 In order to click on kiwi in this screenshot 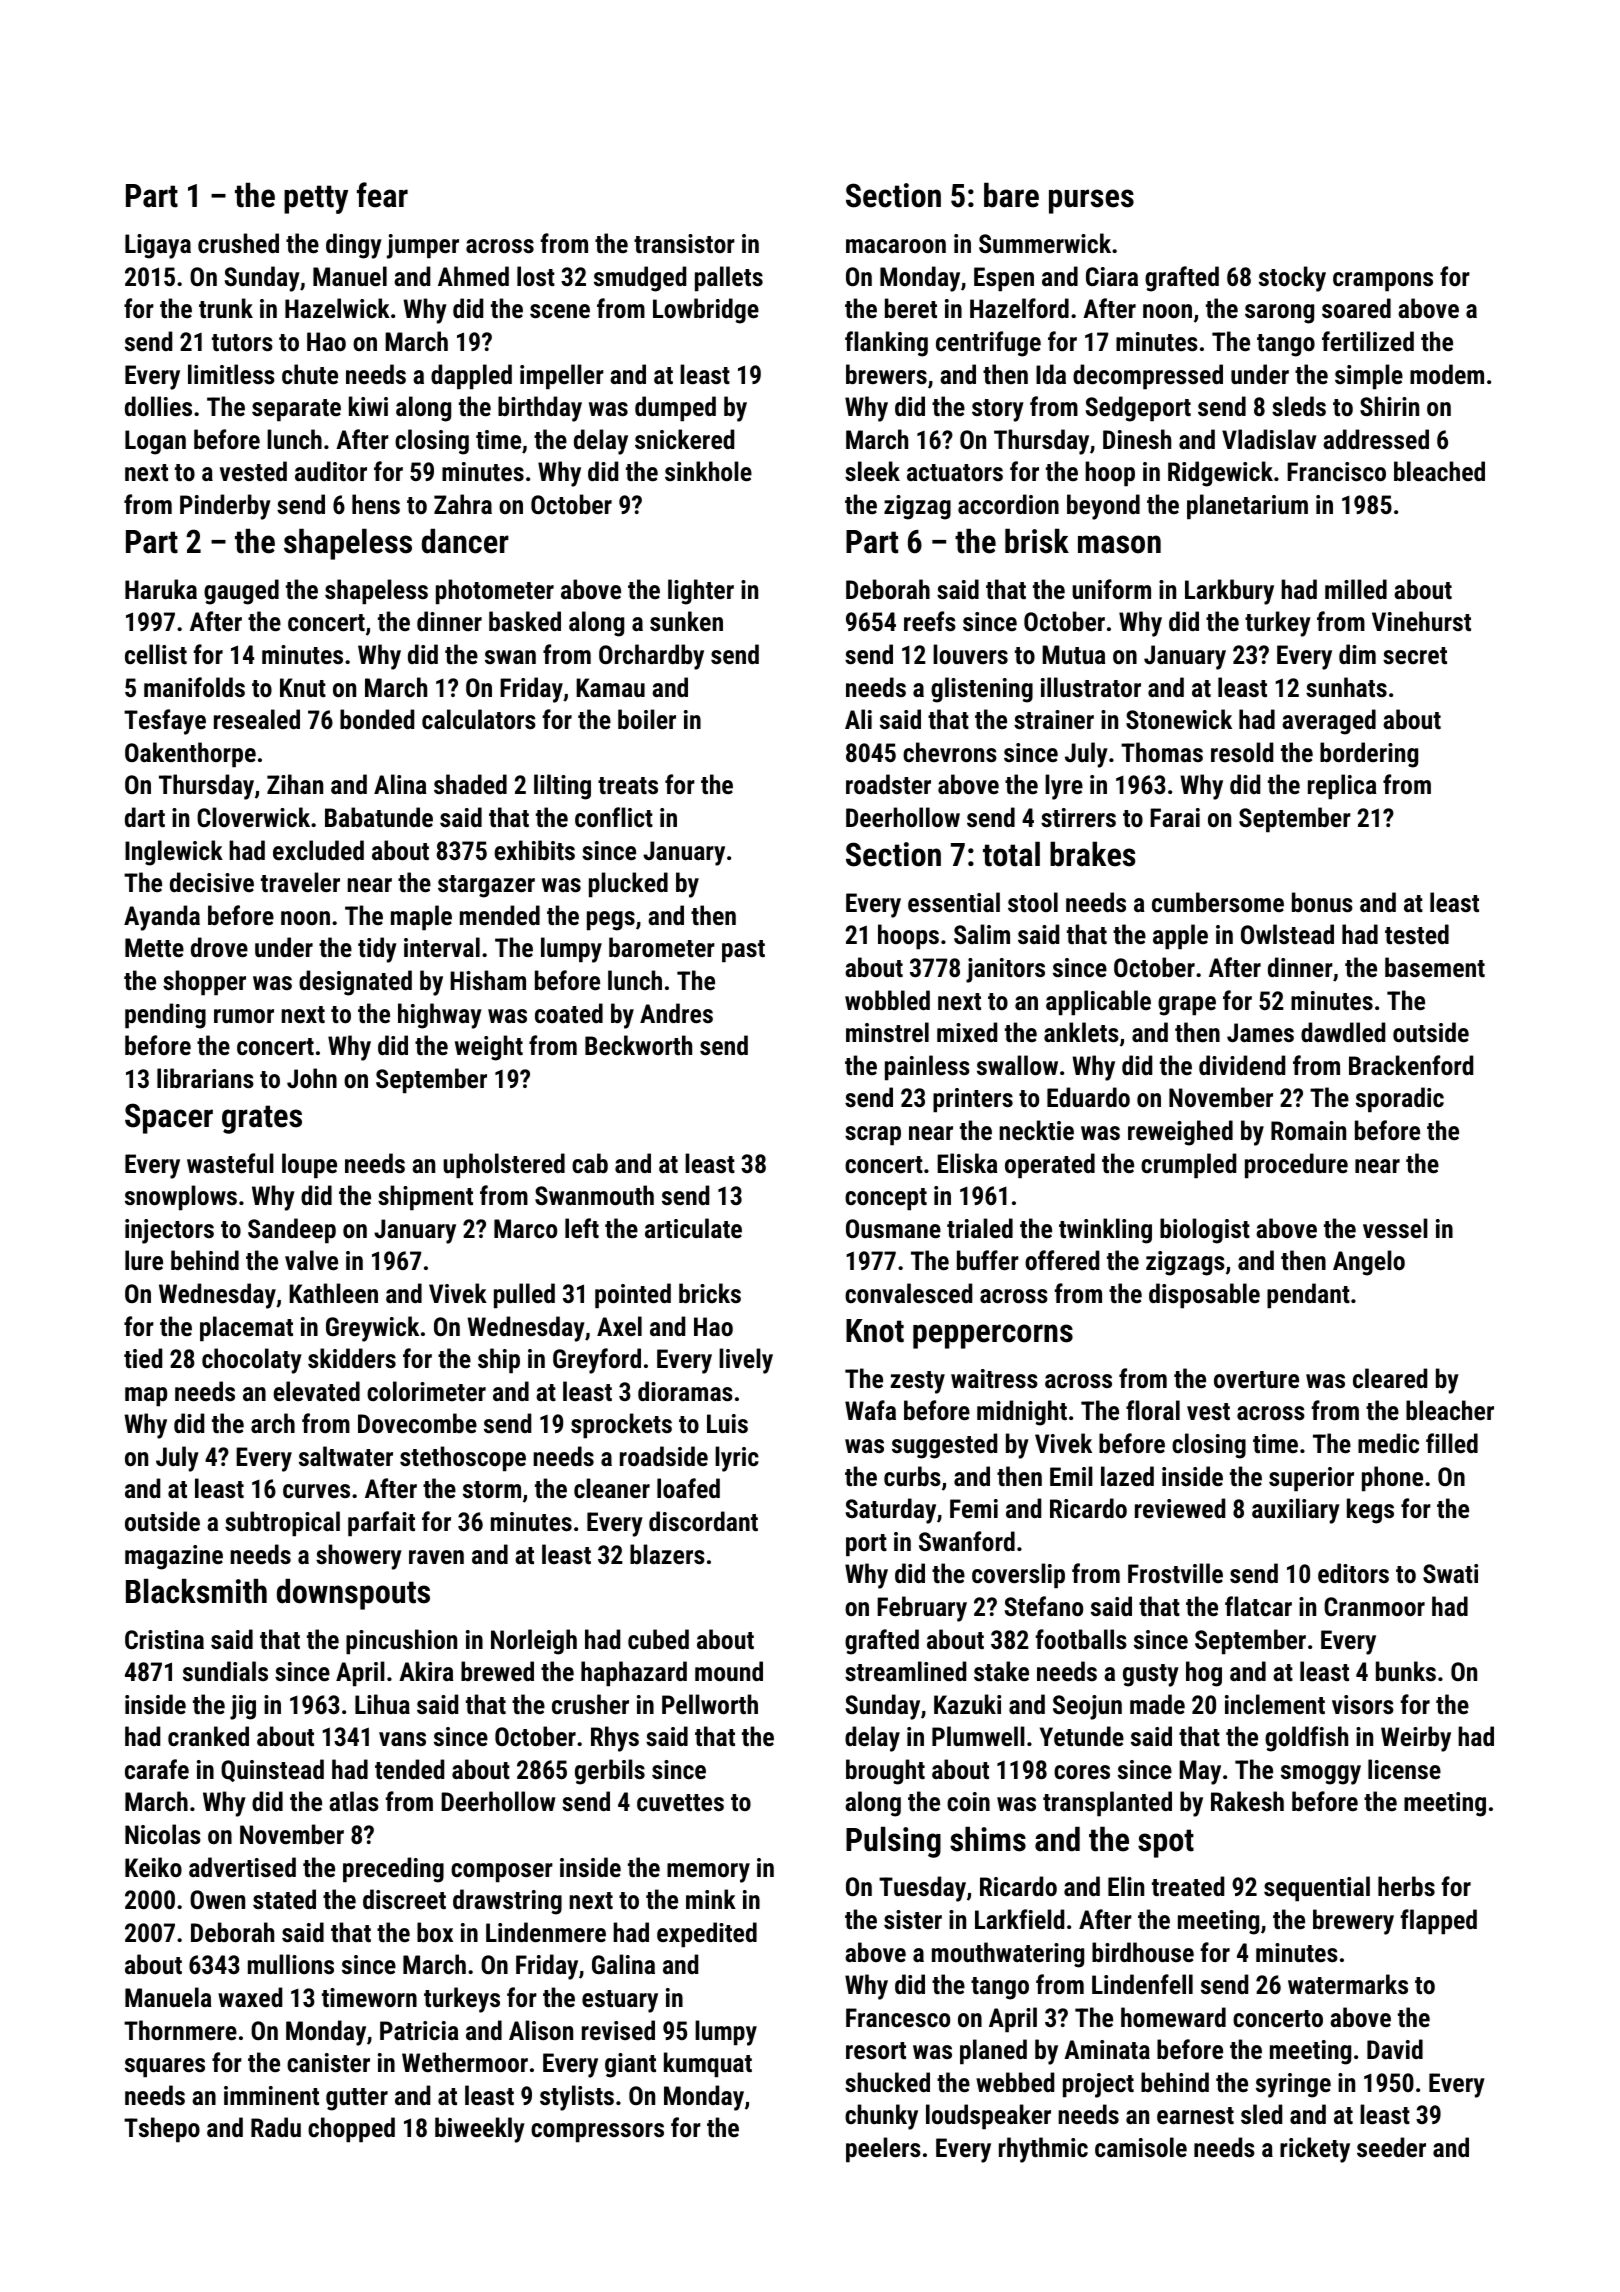, I will do `click(368, 406)`.
